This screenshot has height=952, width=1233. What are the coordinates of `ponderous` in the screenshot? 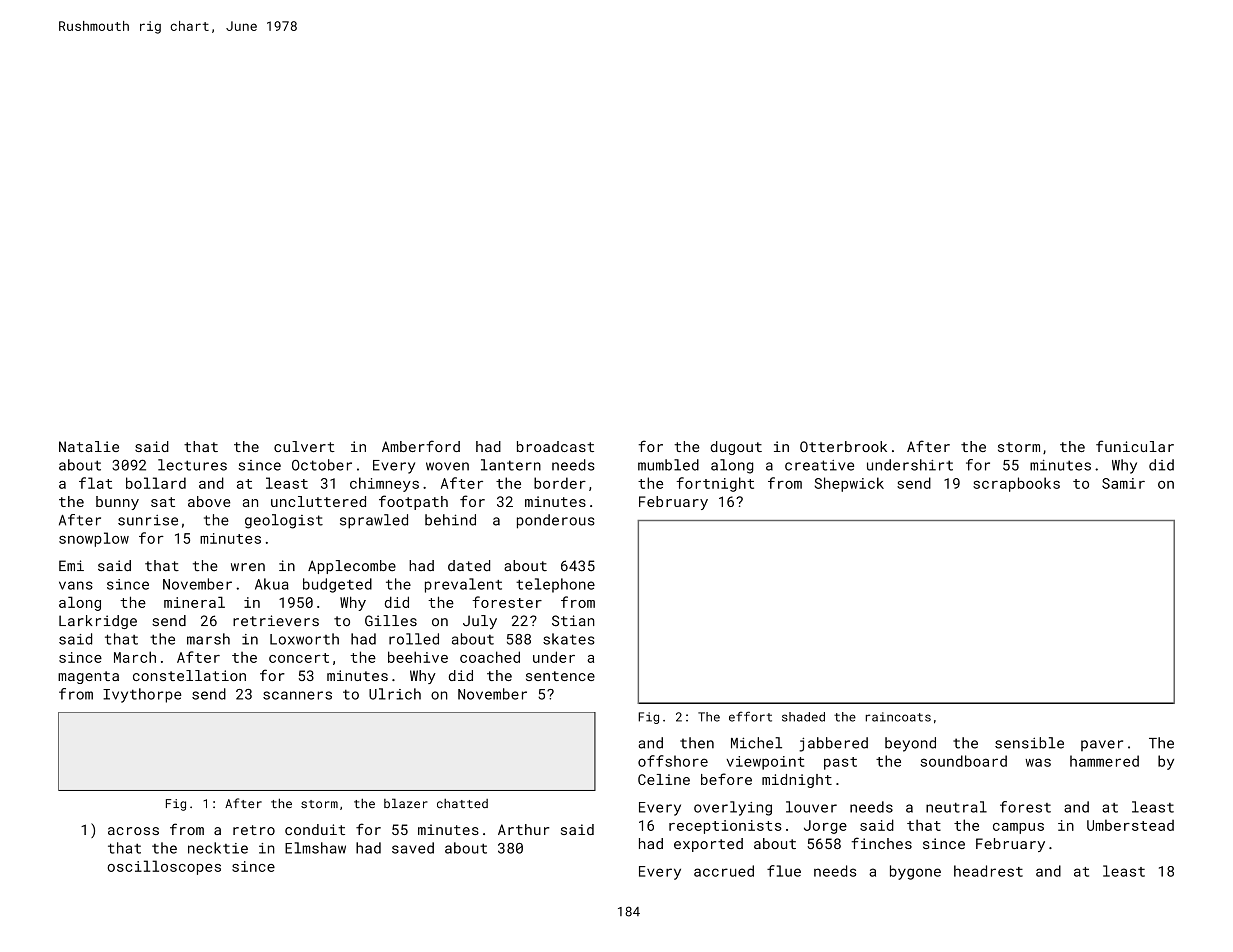 It's located at (556, 521).
